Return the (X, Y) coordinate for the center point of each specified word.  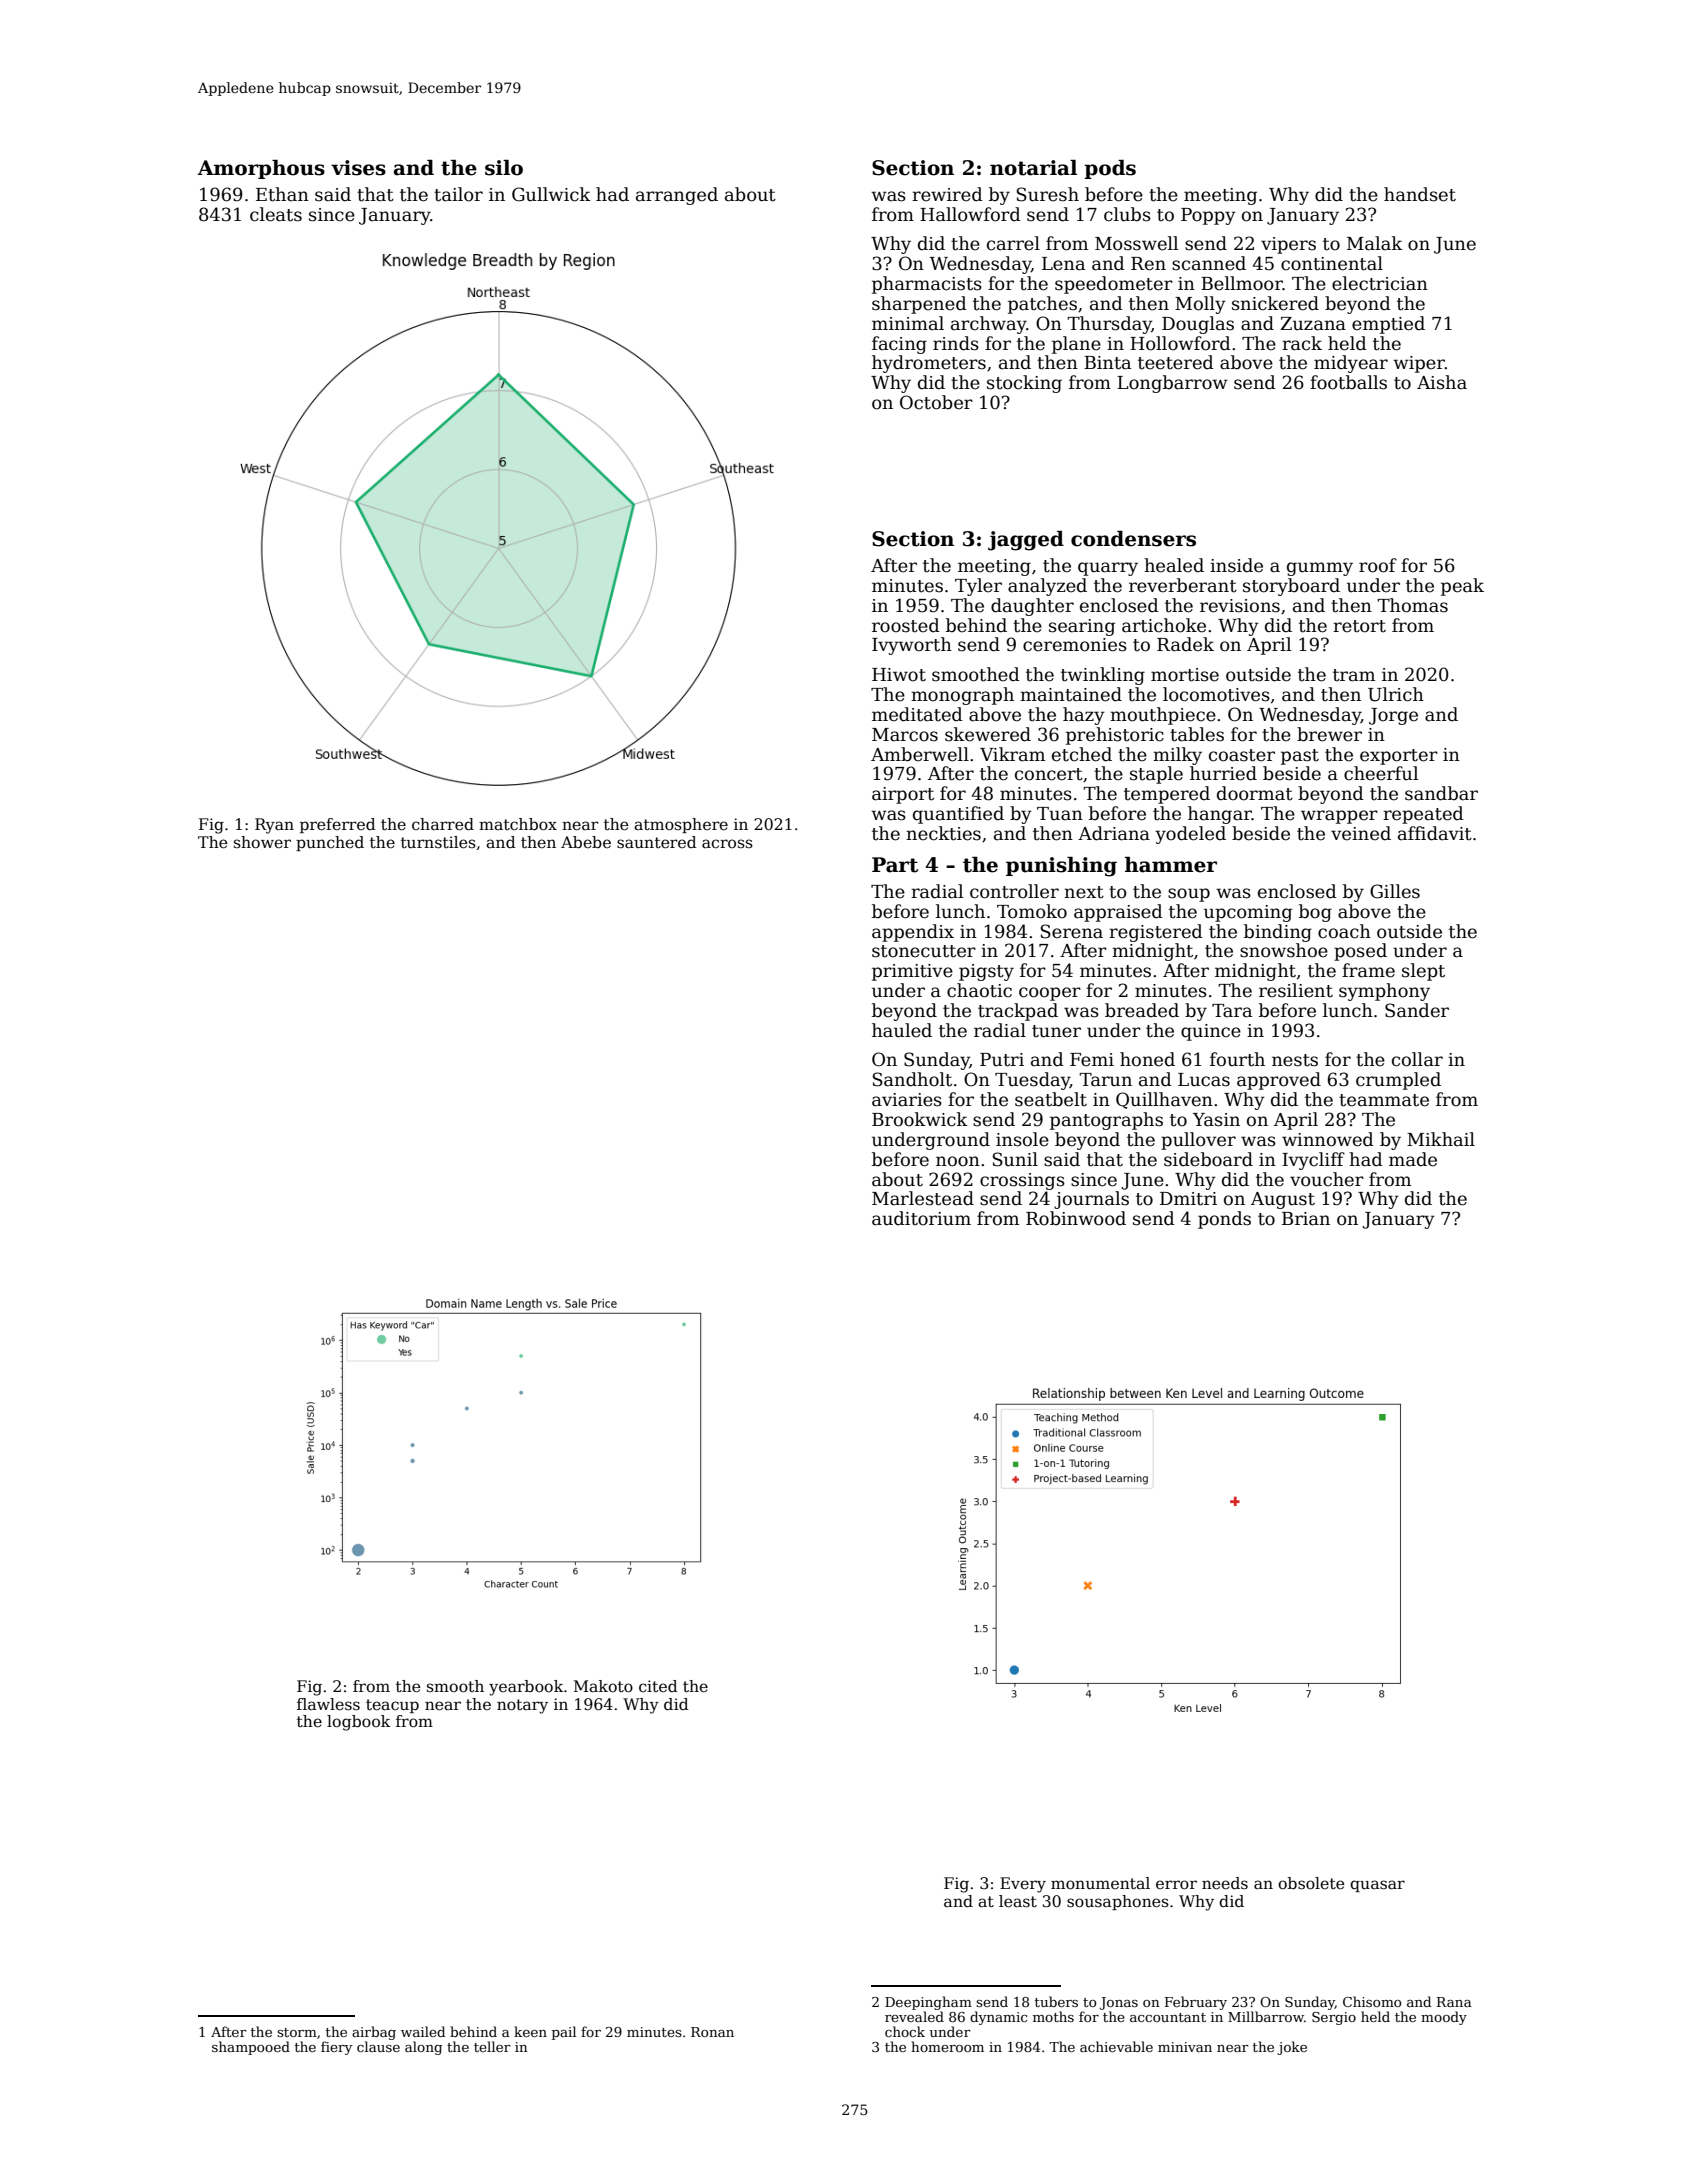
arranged (677, 196)
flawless (328, 1704)
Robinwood (1076, 1218)
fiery (336, 2048)
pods (1110, 169)
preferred (338, 825)
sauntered (657, 842)
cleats (276, 214)
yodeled (1190, 835)
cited (658, 1686)
